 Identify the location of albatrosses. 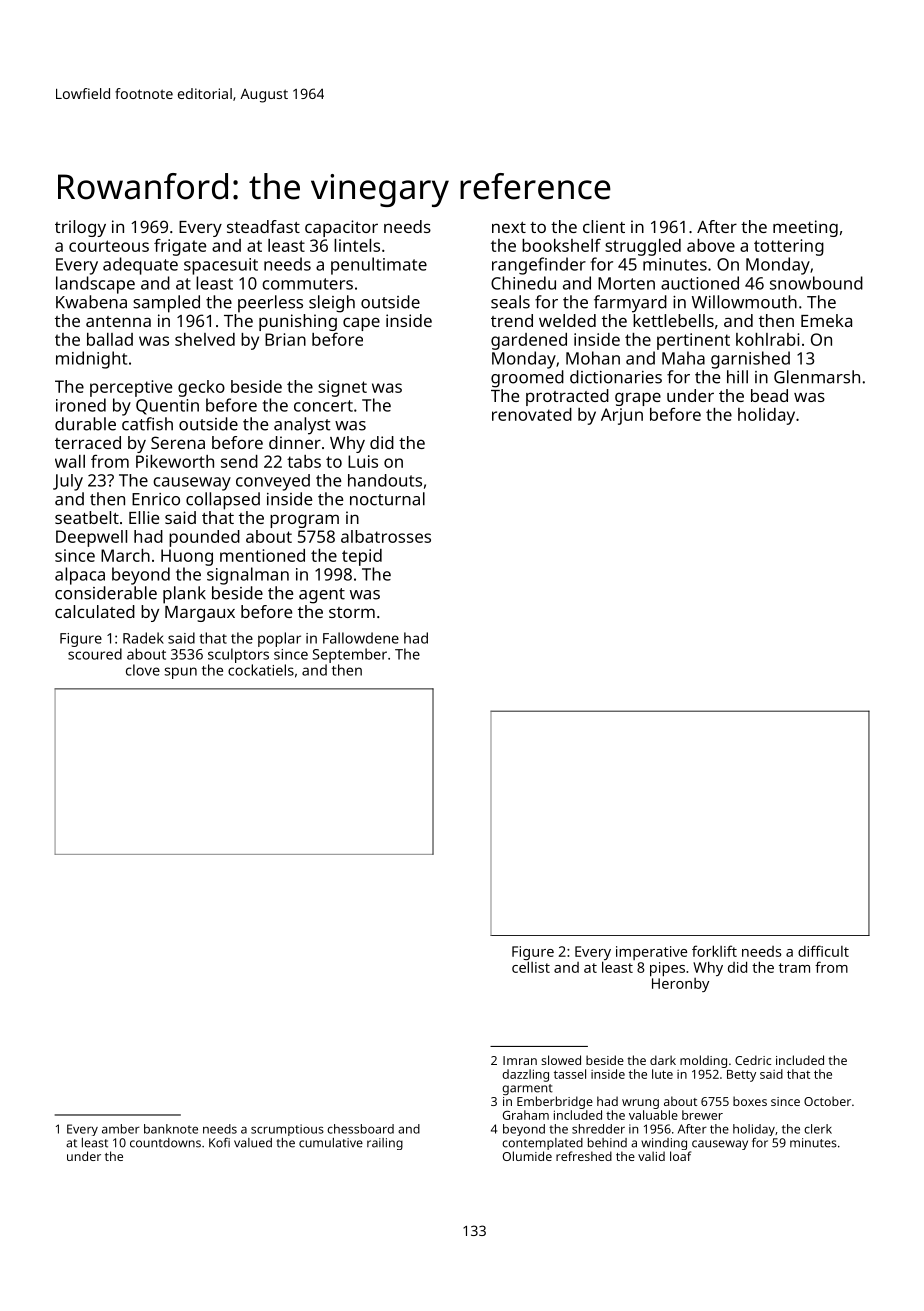
(386, 536).
